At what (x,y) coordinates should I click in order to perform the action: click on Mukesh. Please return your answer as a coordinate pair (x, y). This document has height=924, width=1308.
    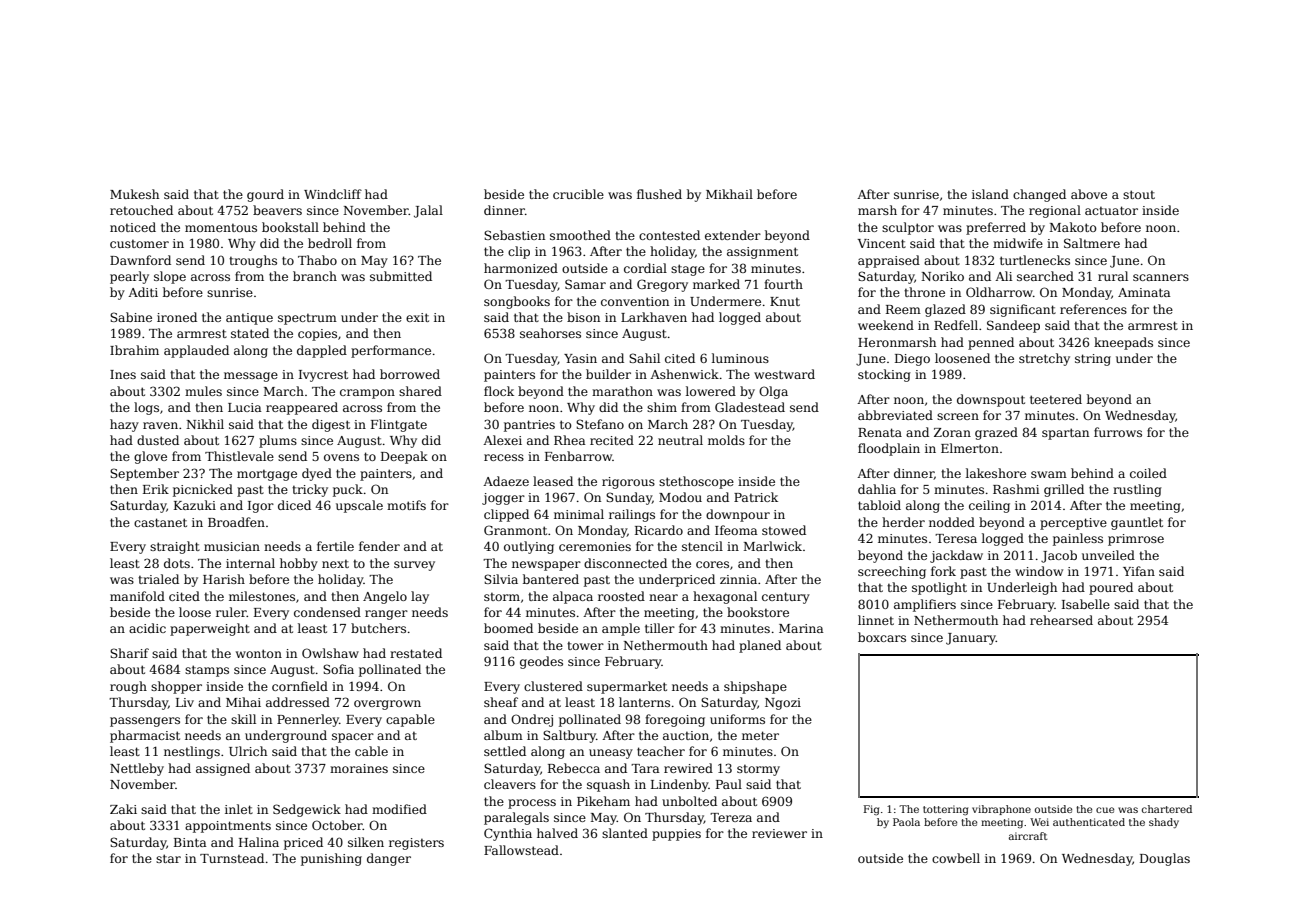
    Looking at the image, I should click on (134, 194).
